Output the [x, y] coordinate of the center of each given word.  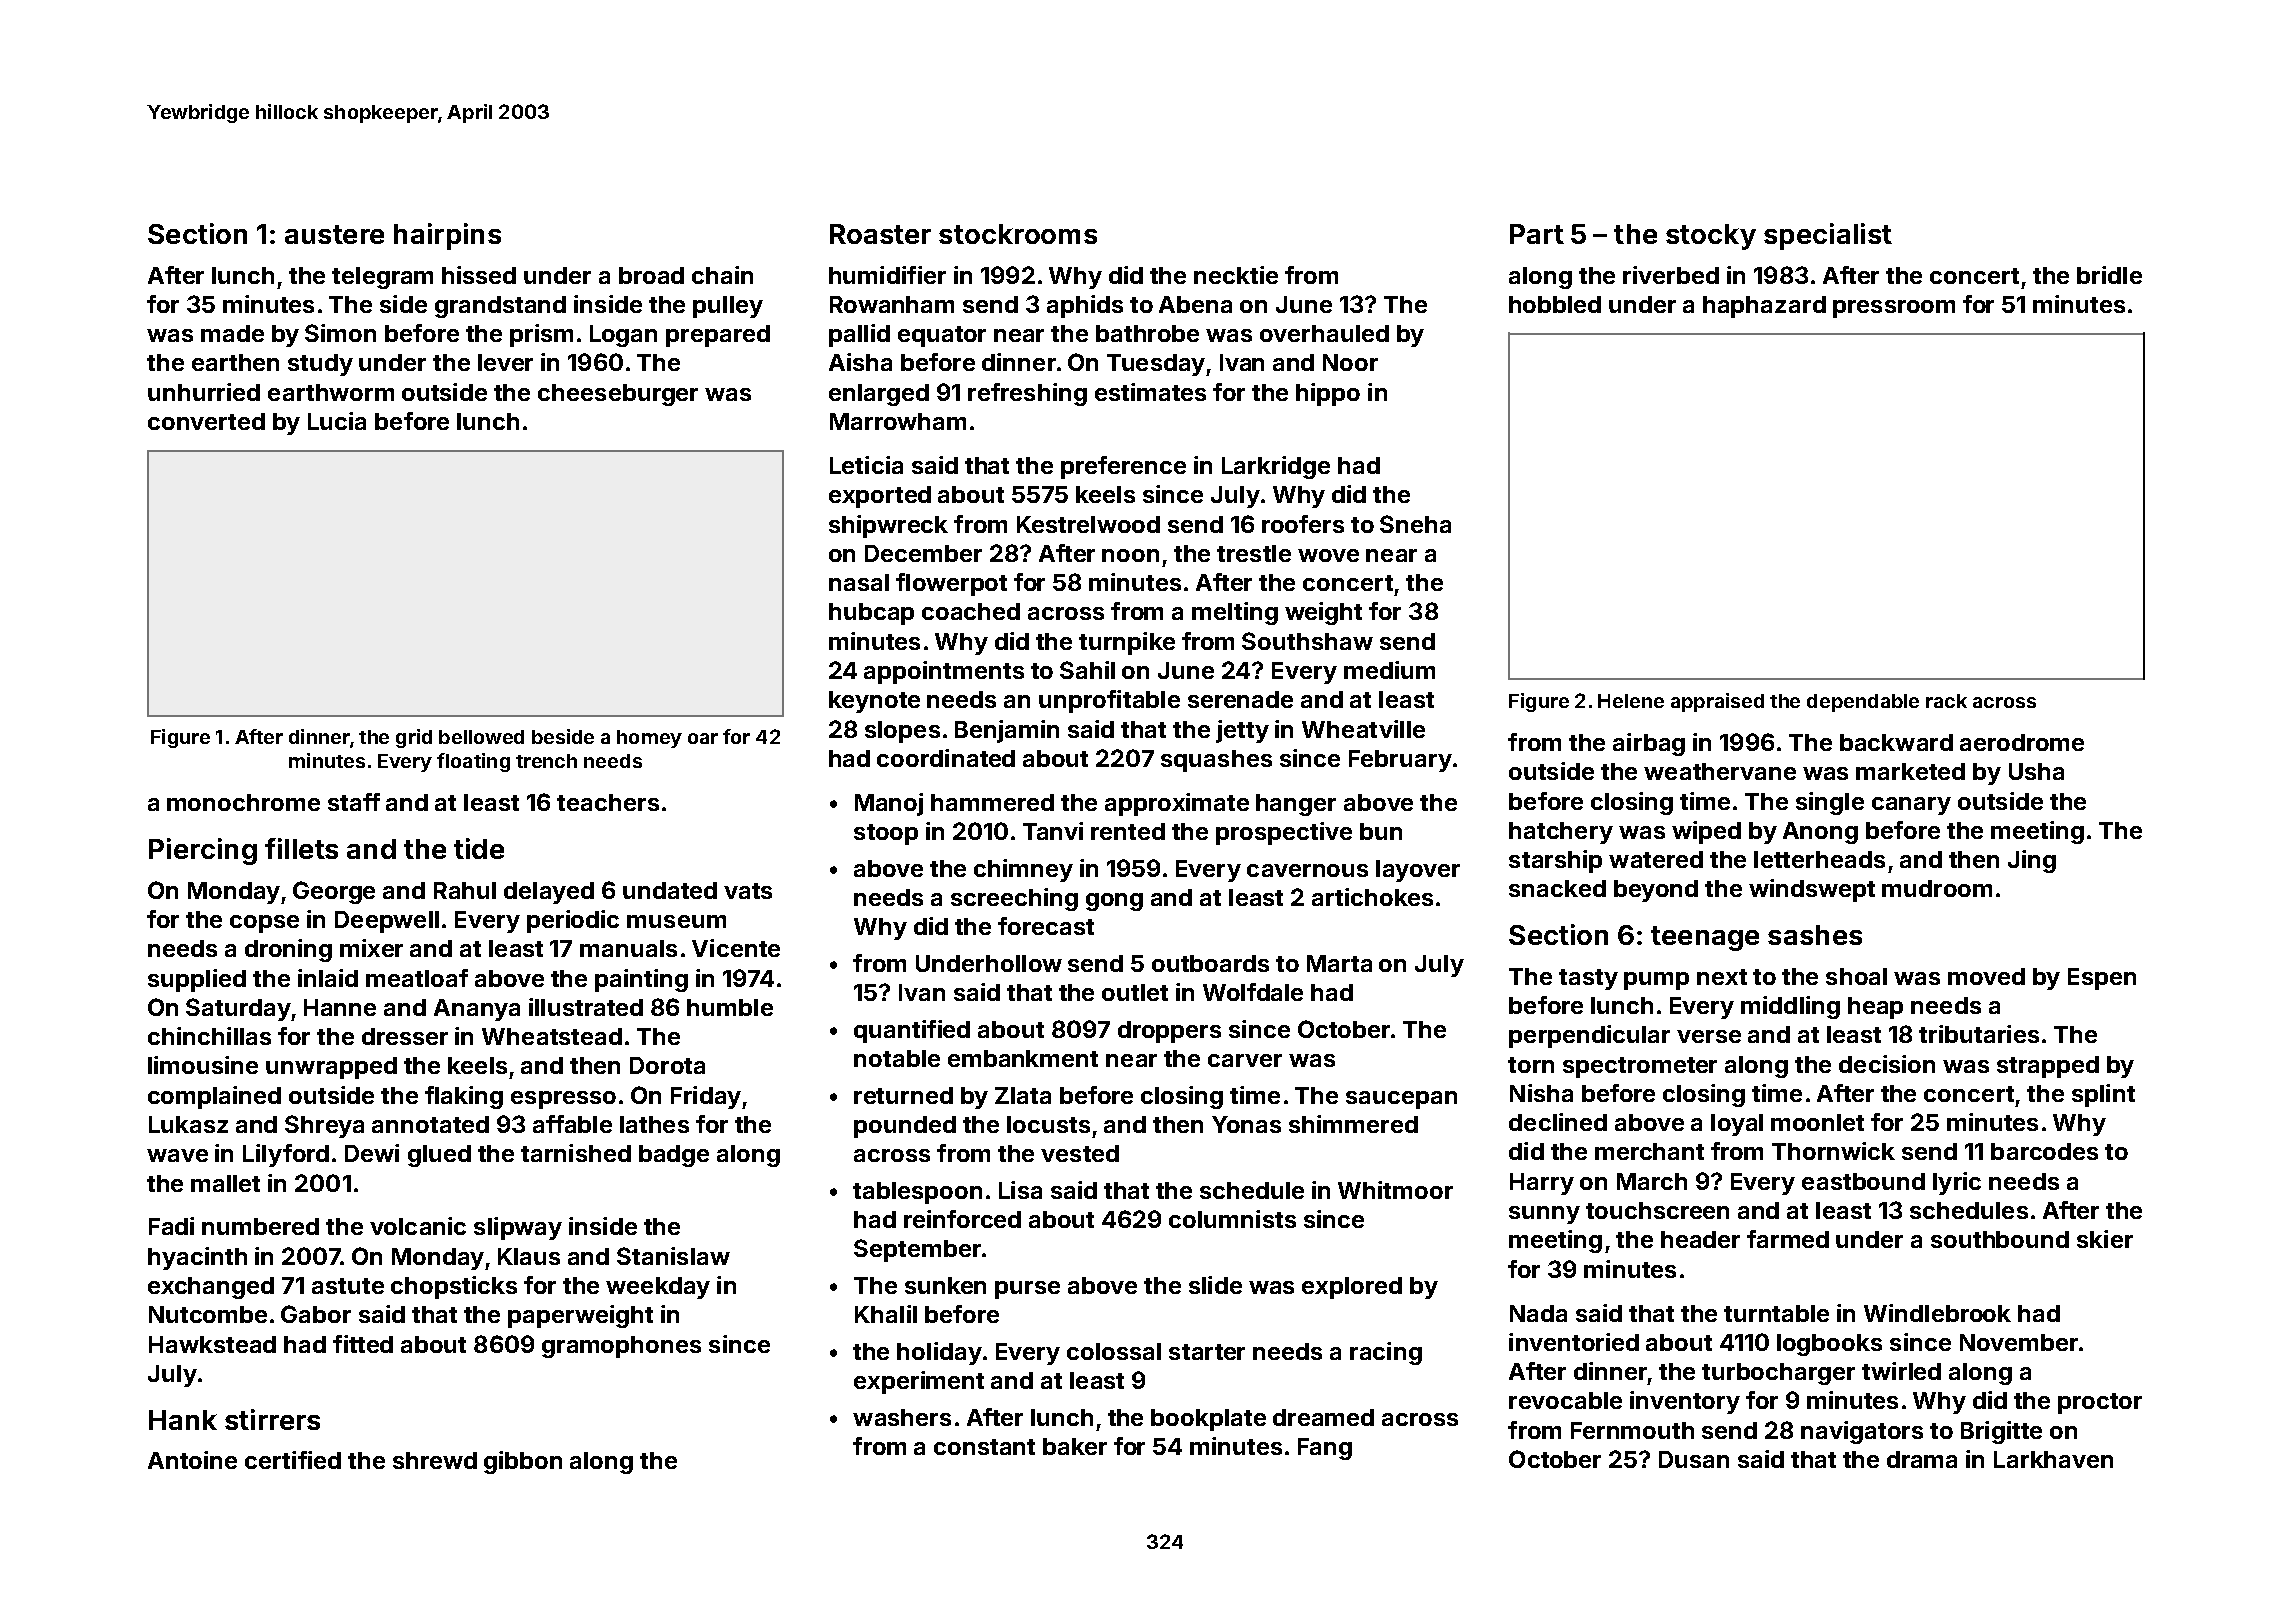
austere [334, 234]
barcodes [2044, 1151]
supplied [197, 980]
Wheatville [1363, 729]
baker [1075, 1446]
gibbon [523, 1462]
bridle [2109, 275]
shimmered [1353, 1124]
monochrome [243, 802]
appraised [1717, 702]
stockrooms [1018, 234]
